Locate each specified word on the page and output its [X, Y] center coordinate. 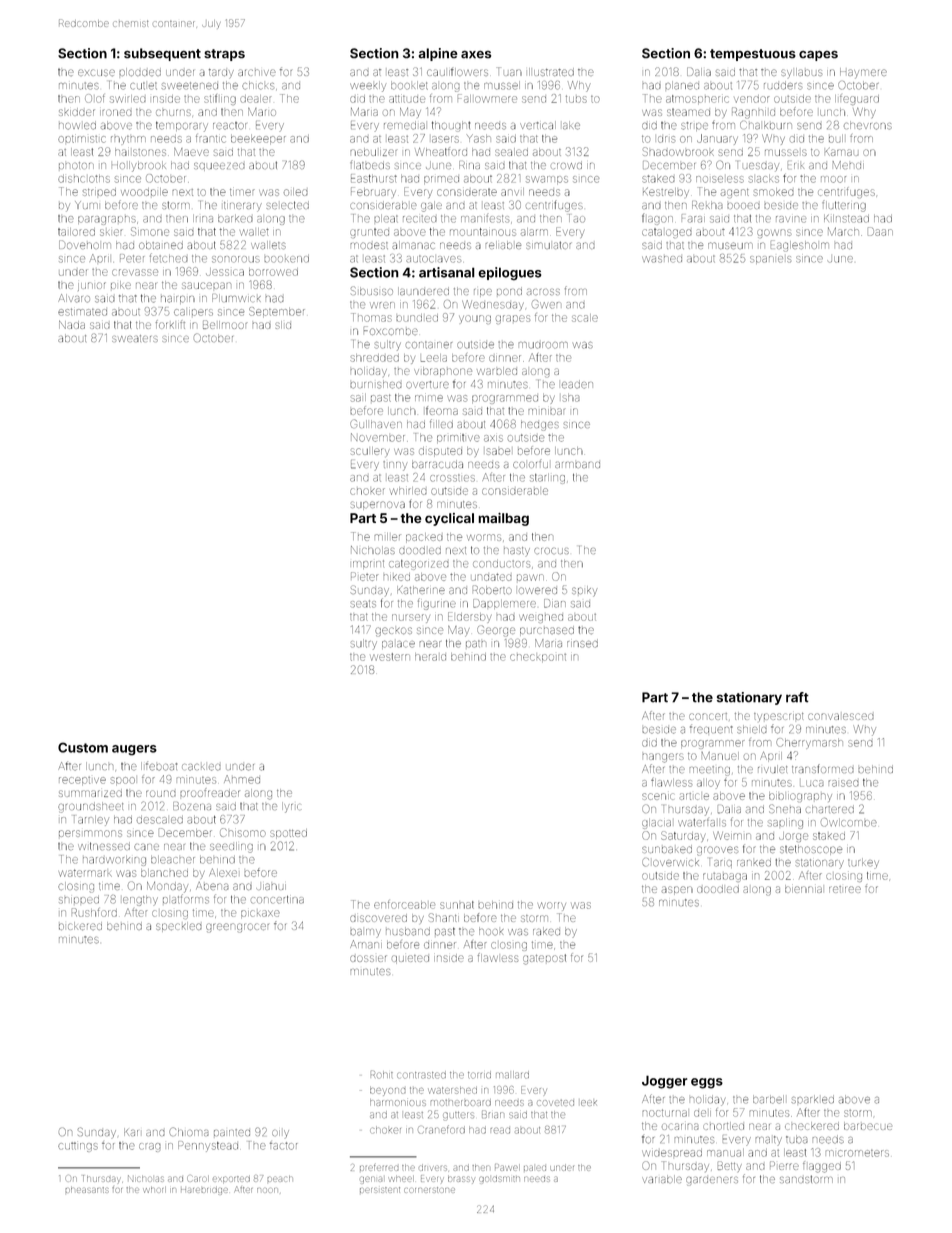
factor [283, 1146]
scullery [370, 451]
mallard [512, 1075]
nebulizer [373, 152]
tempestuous [753, 55]
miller [387, 537]
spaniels [770, 260]
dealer [255, 99]
